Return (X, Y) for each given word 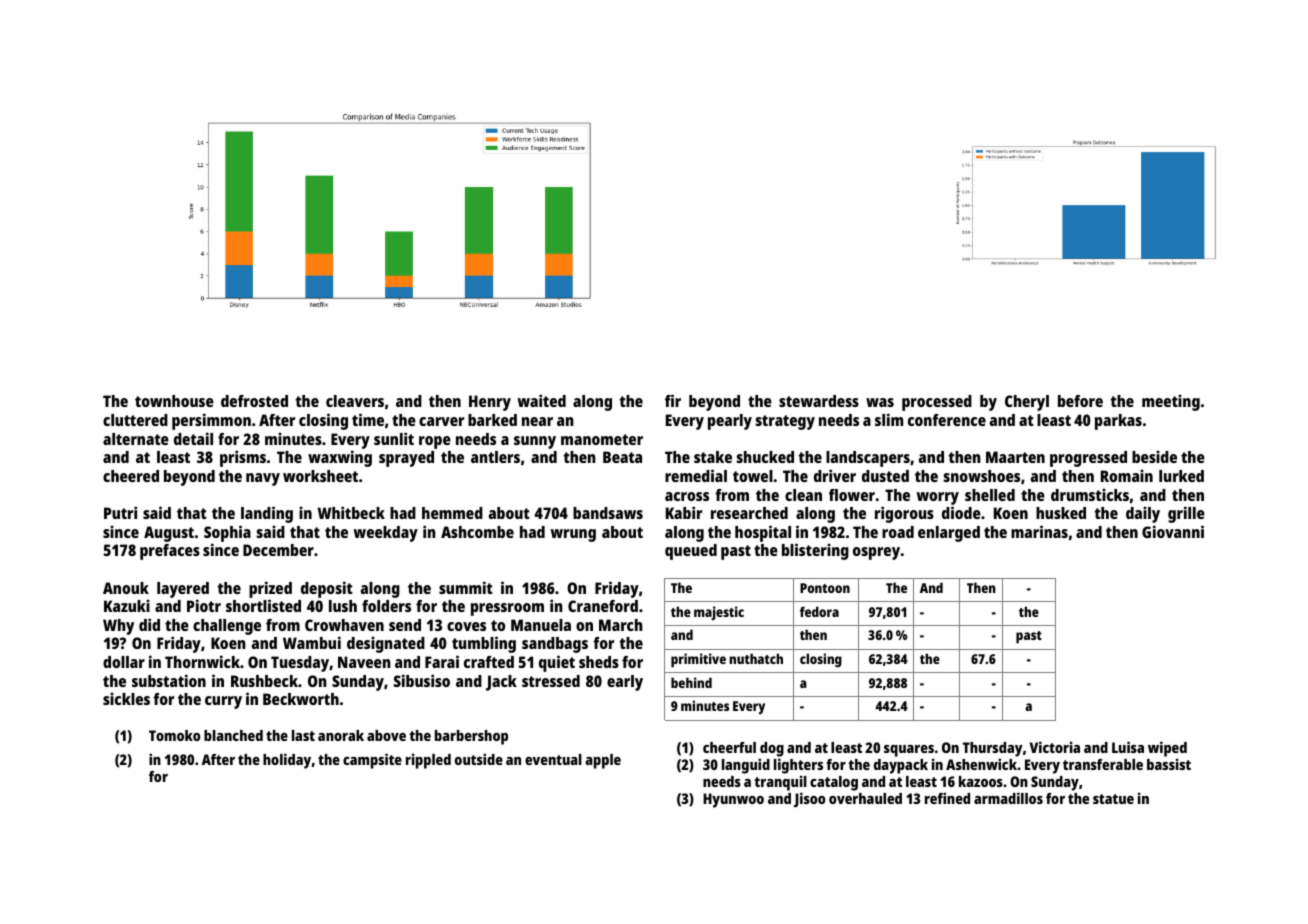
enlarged (949, 534)
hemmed (452, 513)
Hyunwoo (733, 800)
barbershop (471, 737)
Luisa (1128, 747)
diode (961, 512)
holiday (287, 761)
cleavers (355, 401)
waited (542, 400)
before (1080, 401)
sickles (126, 698)
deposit (327, 589)
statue (1113, 799)
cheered (131, 476)
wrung (573, 535)
